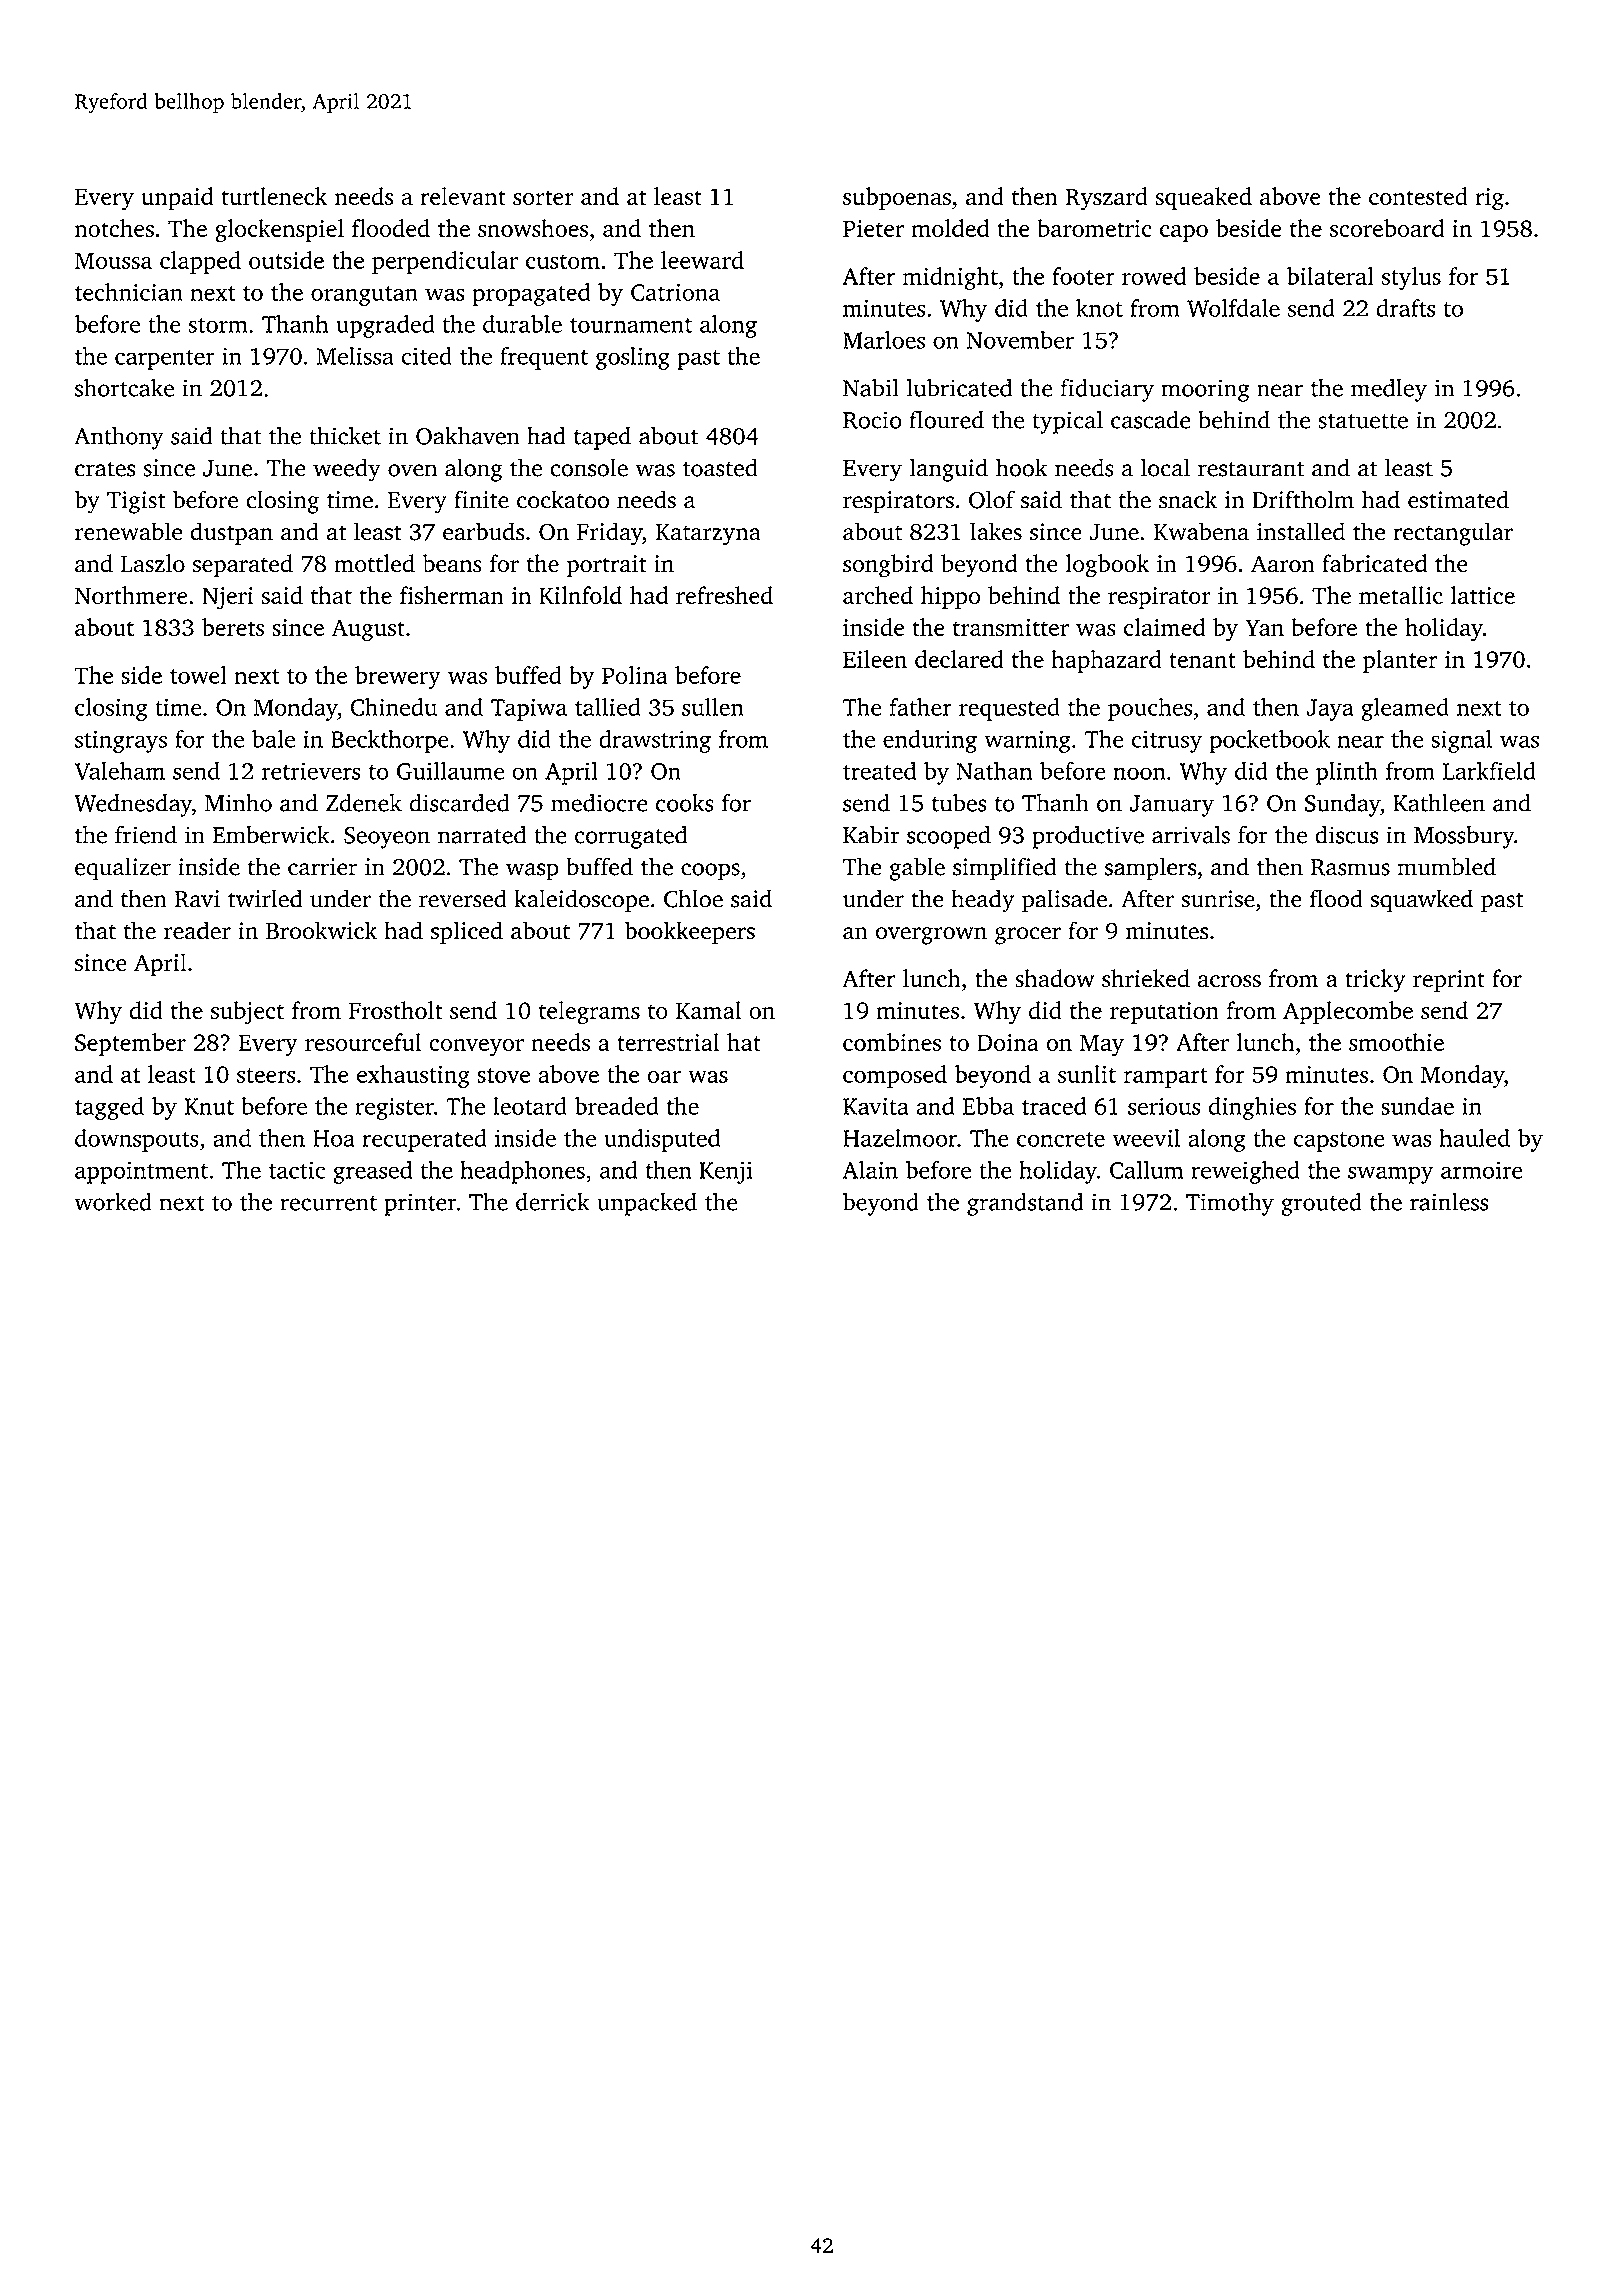 The height and width of the image is (2292, 1620). I want to click on molded, so click(950, 228).
